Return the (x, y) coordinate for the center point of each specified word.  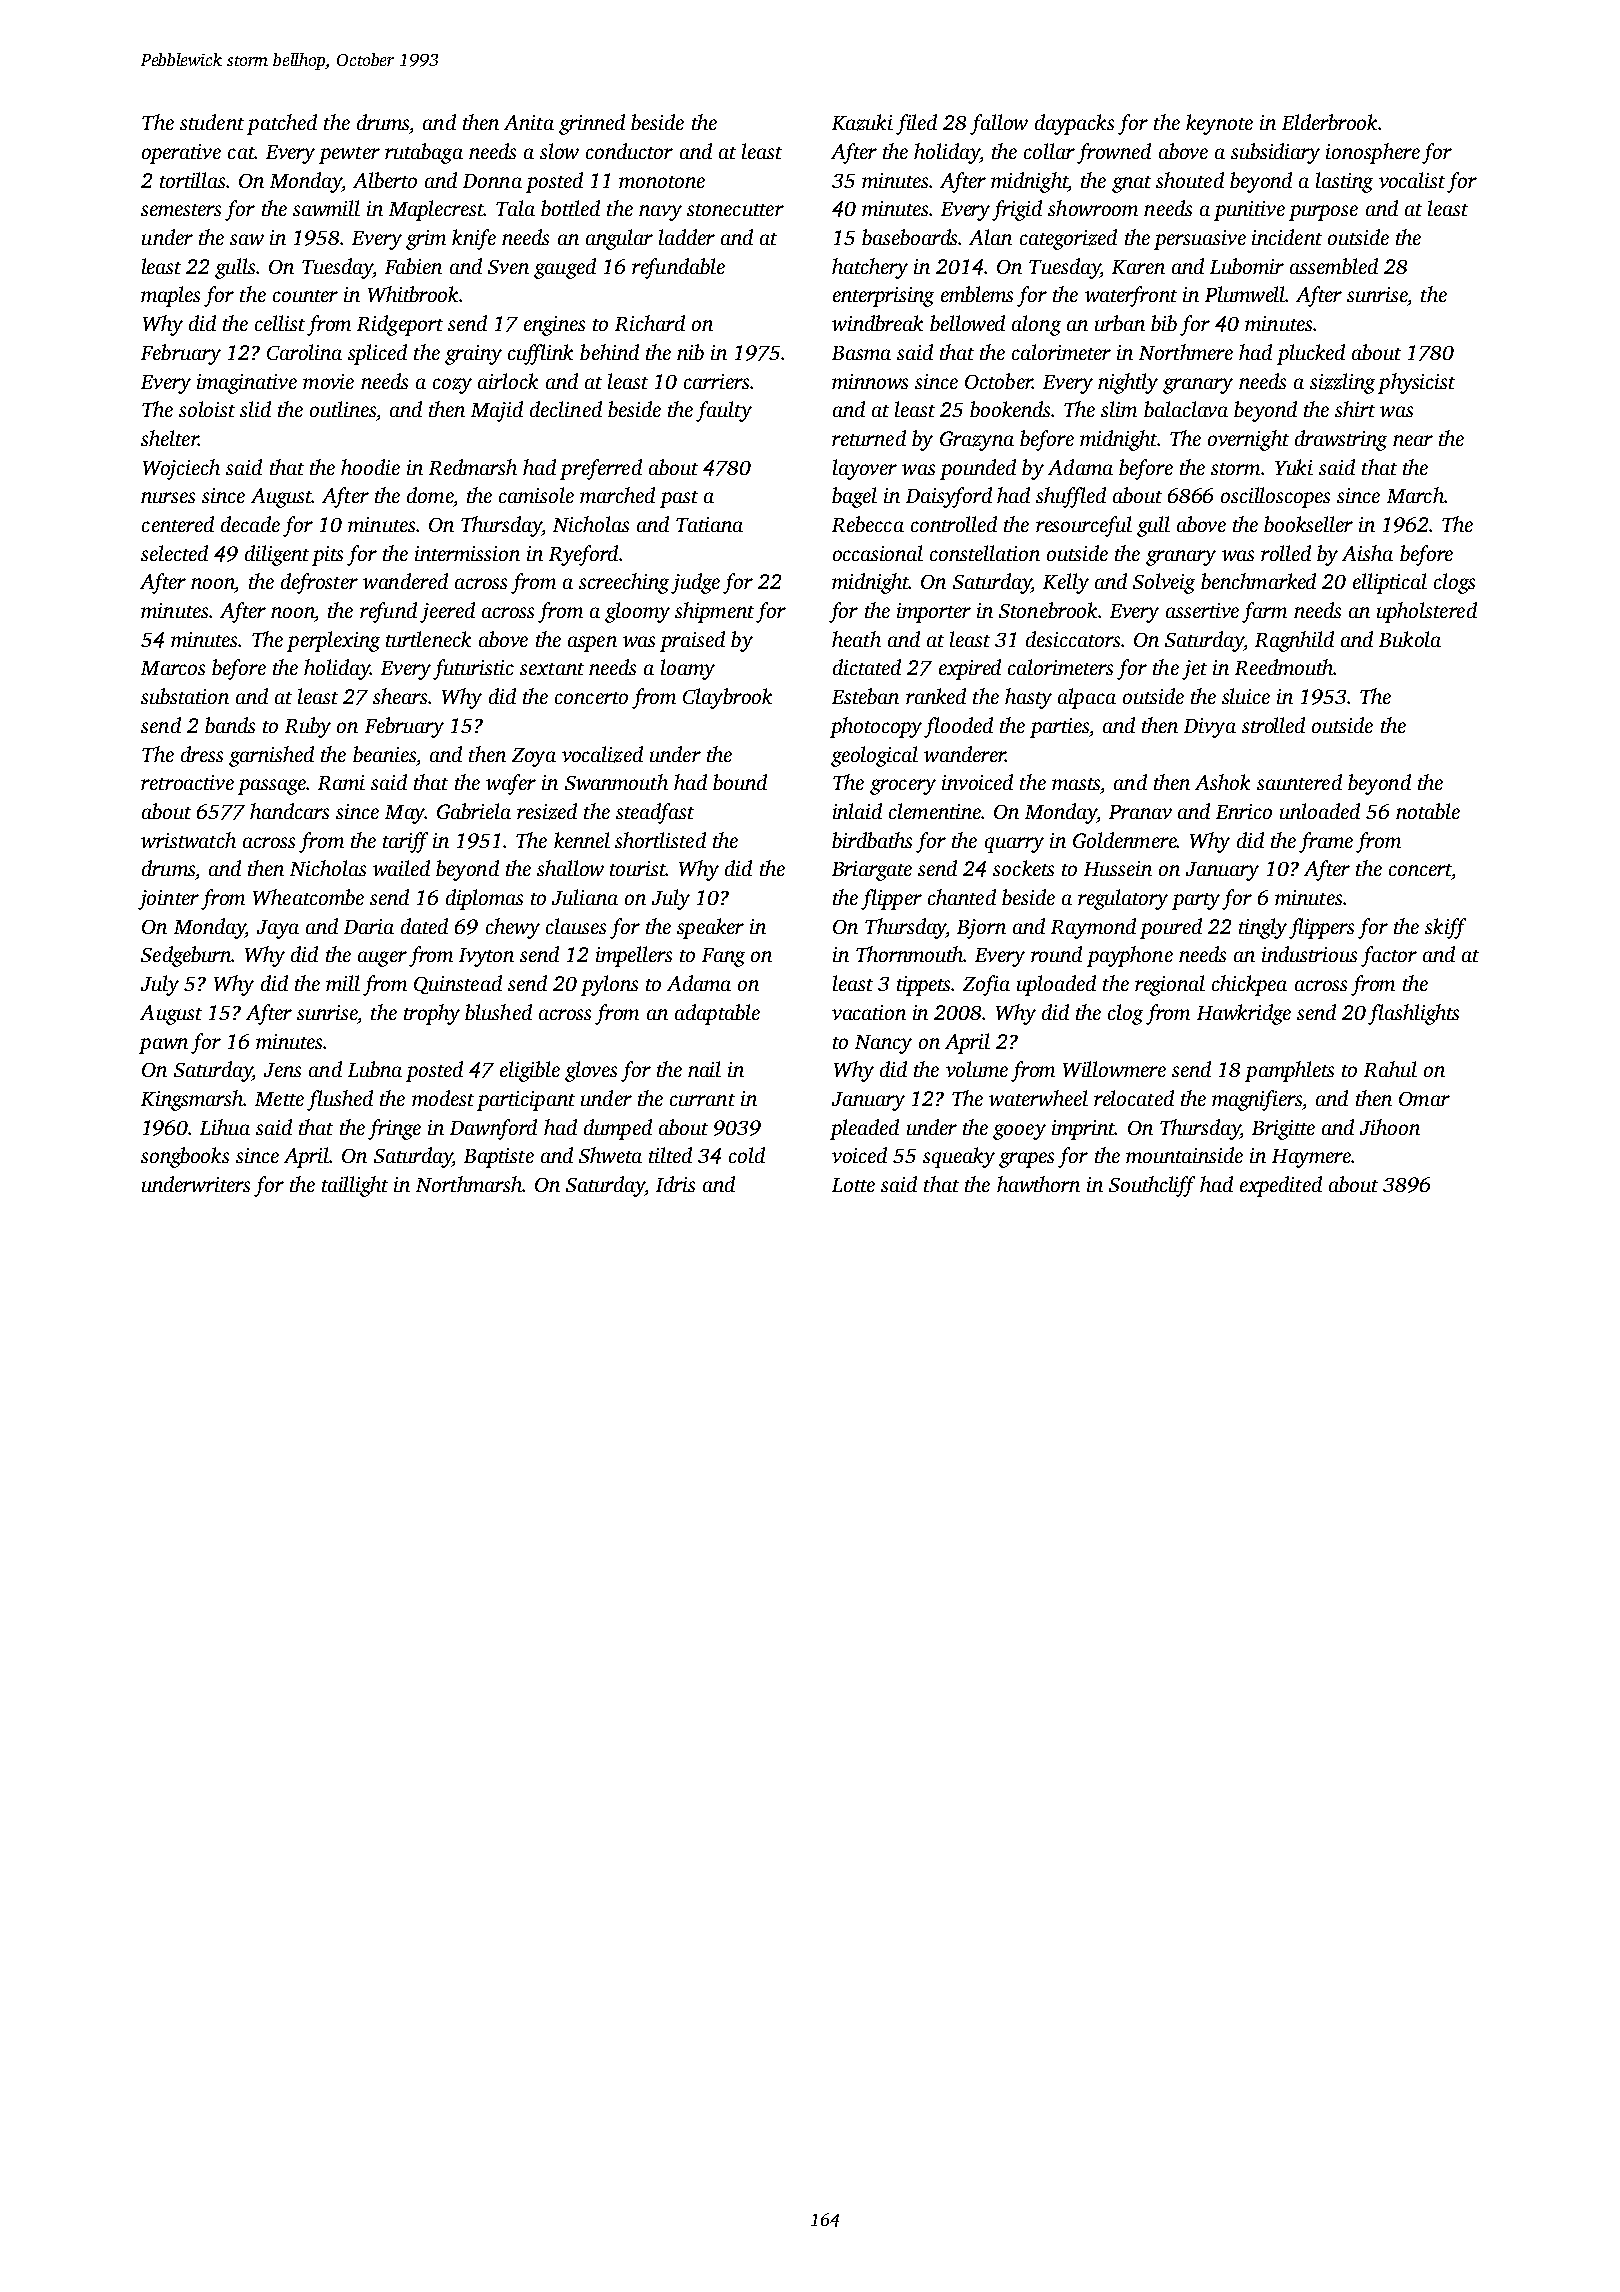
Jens (282, 1070)
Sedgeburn (186, 956)
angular (619, 239)
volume (977, 1069)
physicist (1416, 383)
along (1036, 325)
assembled (1334, 266)
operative (181, 154)
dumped (618, 1129)
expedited (1281, 1186)
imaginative (247, 384)
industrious (1309, 954)
